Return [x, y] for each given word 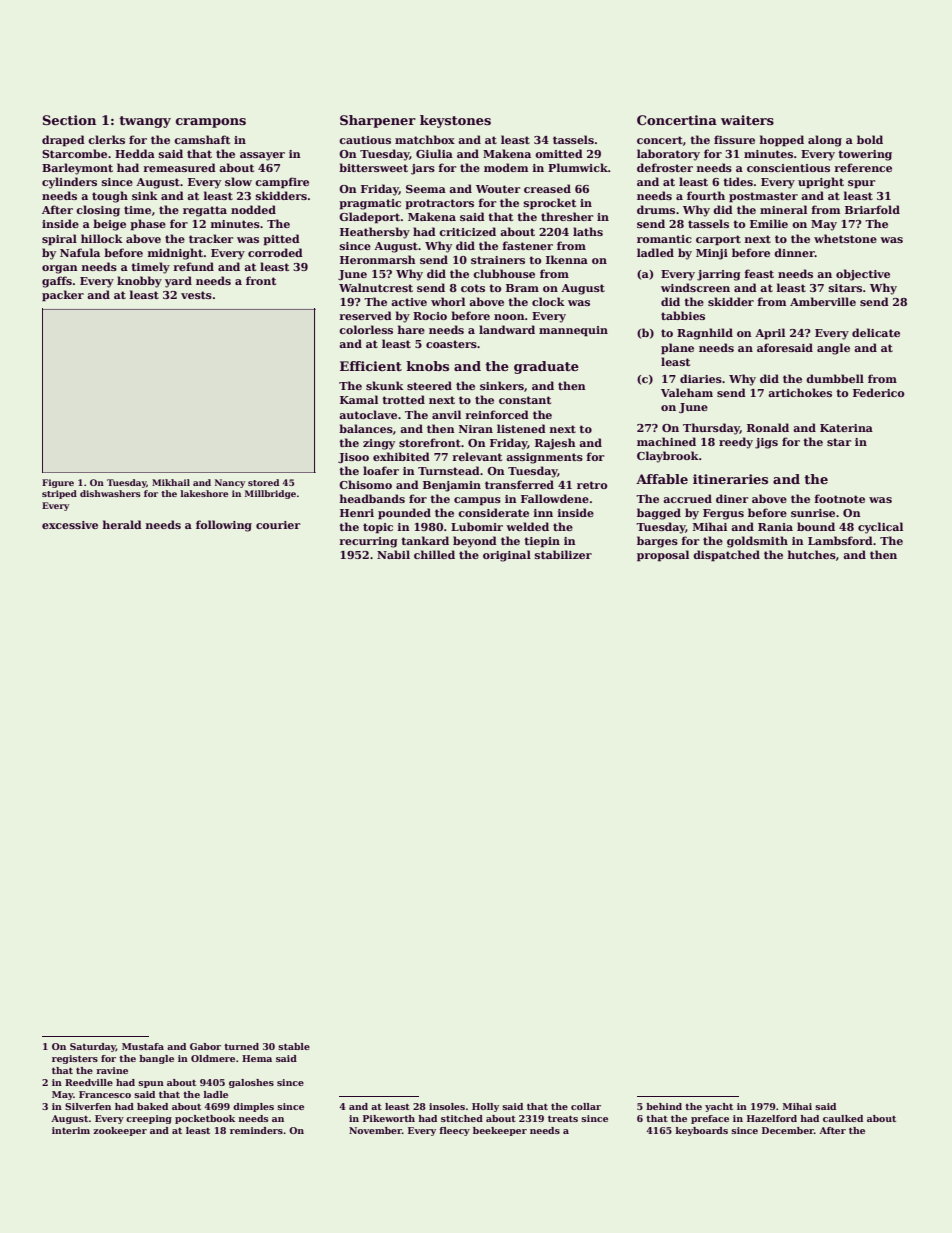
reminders [256, 1130]
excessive [70, 525]
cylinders [69, 183]
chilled [434, 554]
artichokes [800, 392]
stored [263, 482]
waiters [747, 120]
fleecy [454, 1131]
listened [521, 428]
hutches [811, 554]
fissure [734, 139]
